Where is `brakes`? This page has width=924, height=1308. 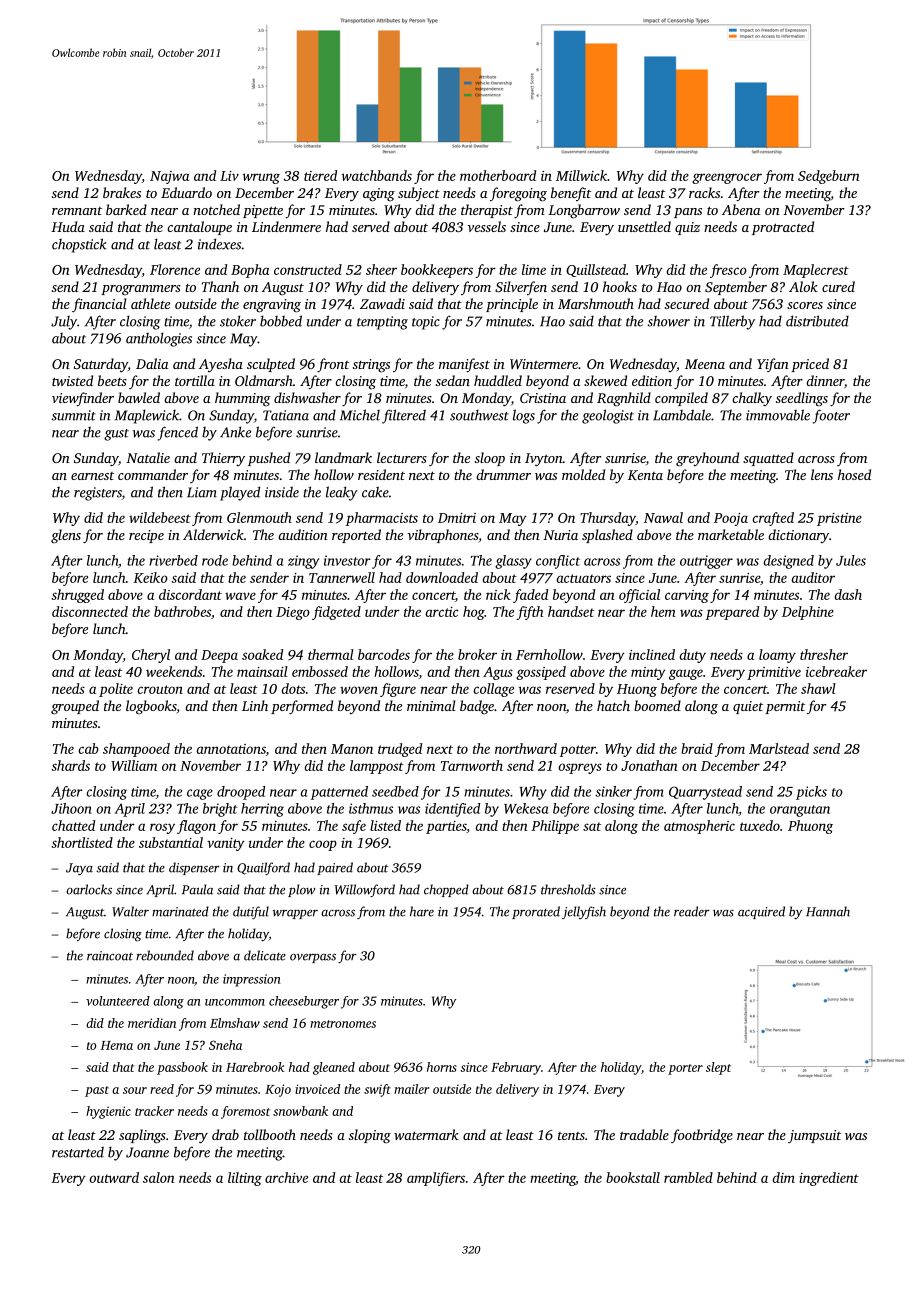 brakes is located at coordinates (122, 192).
